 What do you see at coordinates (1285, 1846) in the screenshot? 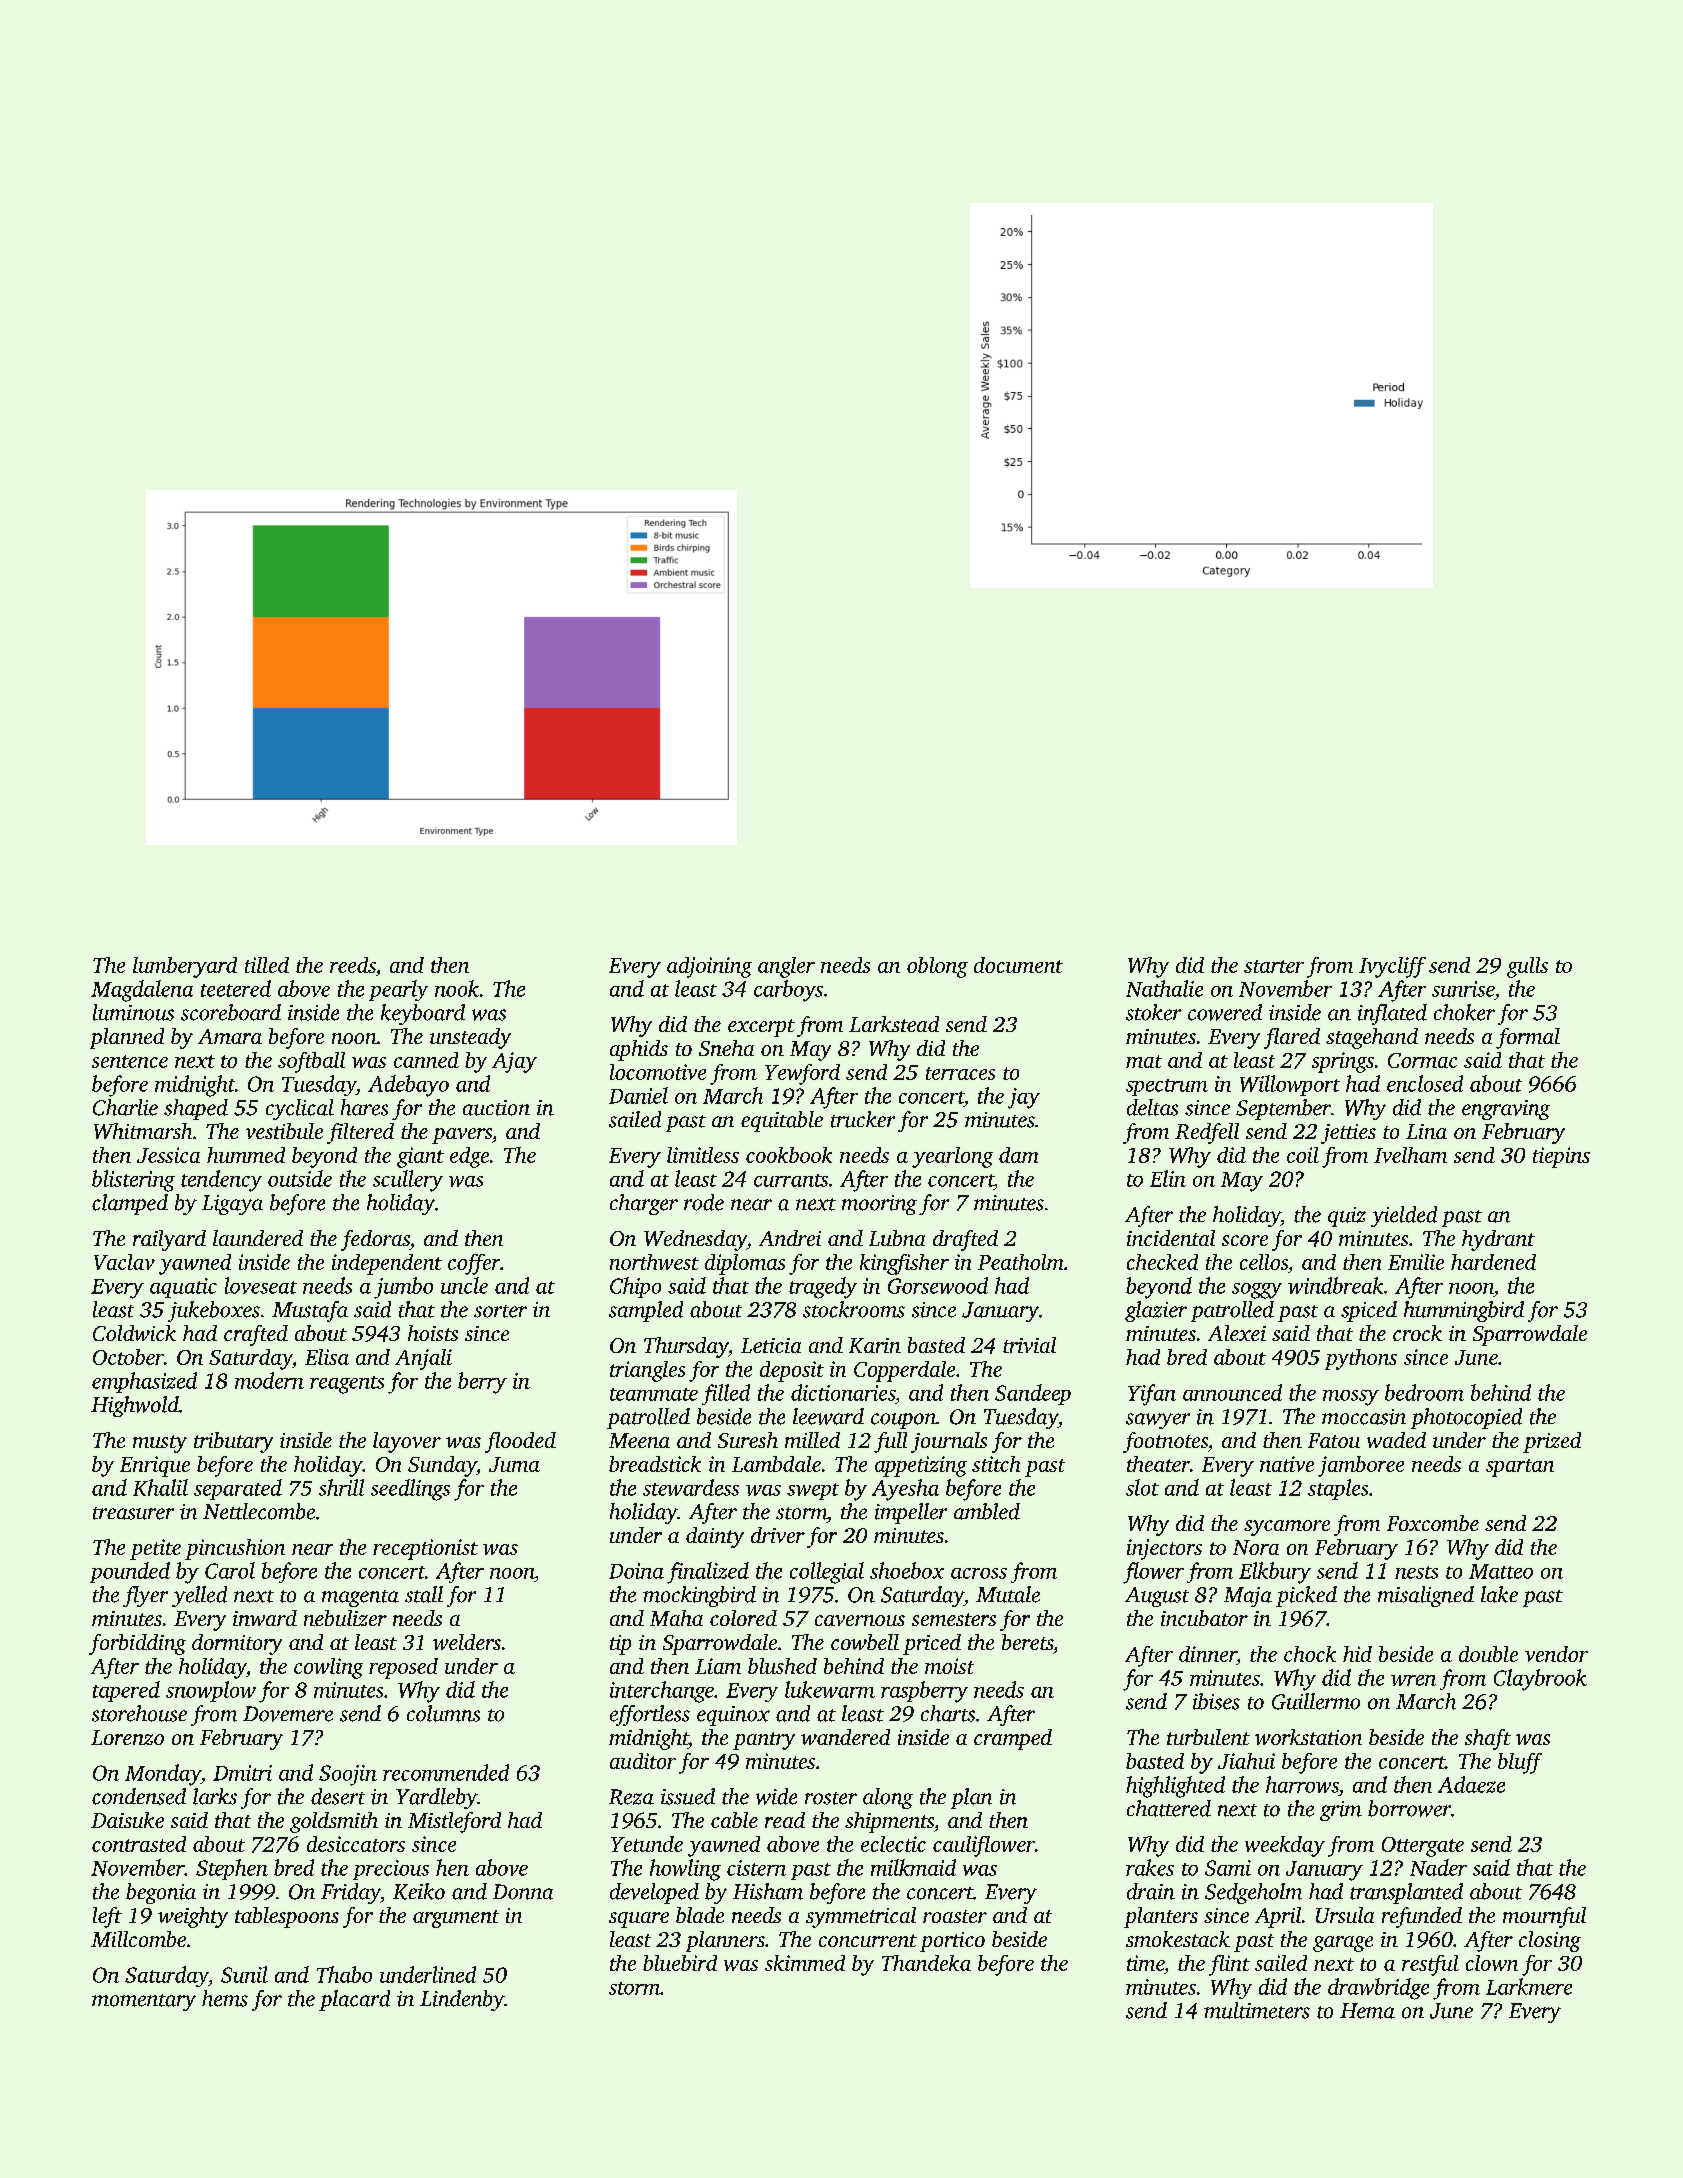
I see `weekday` at bounding box center [1285, 1846].
